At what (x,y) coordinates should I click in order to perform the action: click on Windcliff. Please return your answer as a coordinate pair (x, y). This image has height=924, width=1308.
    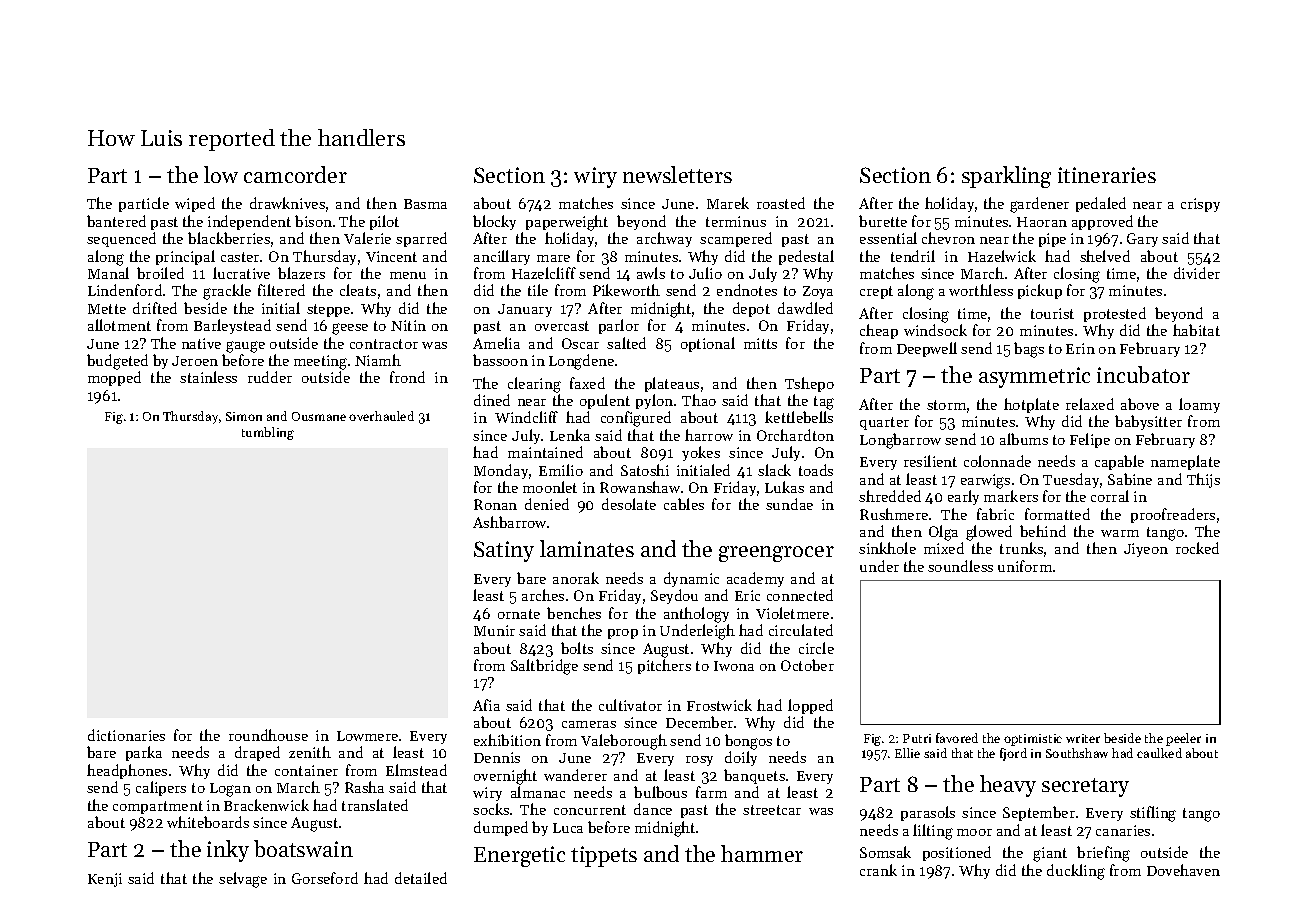
    Looking at the image, I should click on (526, 417).
